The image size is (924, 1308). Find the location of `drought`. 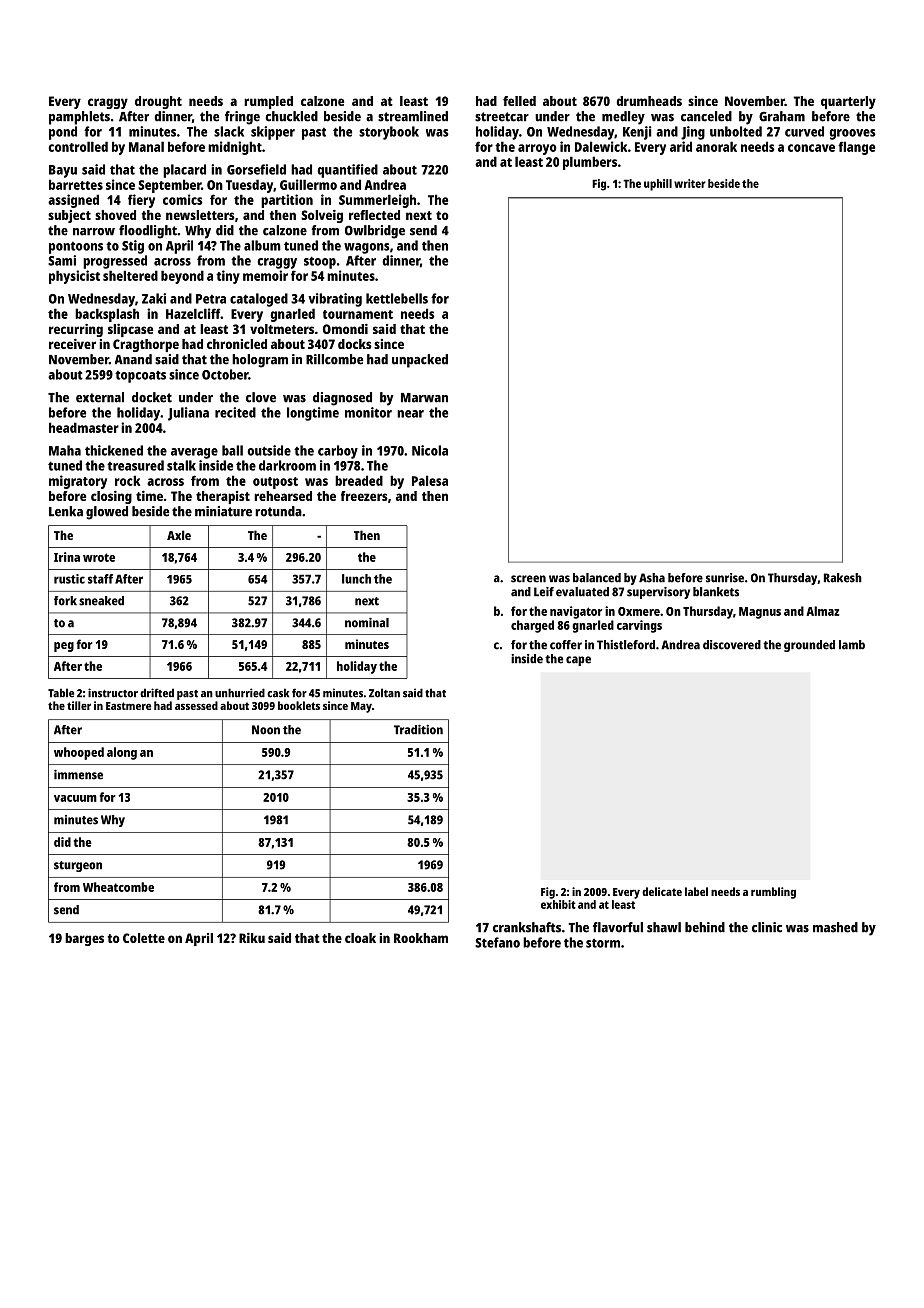

drought is located at coordinates (158, 102).
